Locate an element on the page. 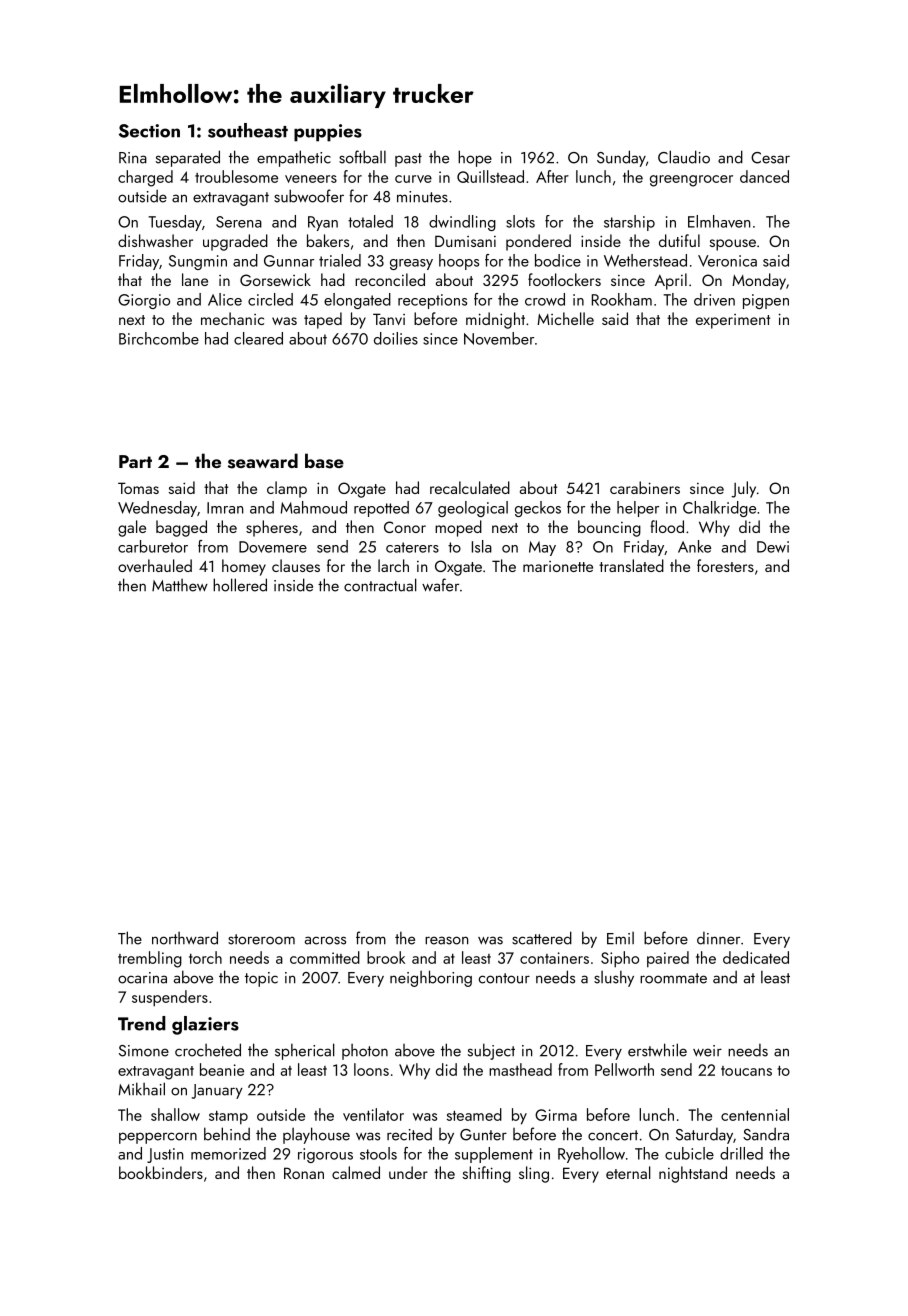 This image has height=1316, width=908. calmed is located at coordinates (356, 1172).
